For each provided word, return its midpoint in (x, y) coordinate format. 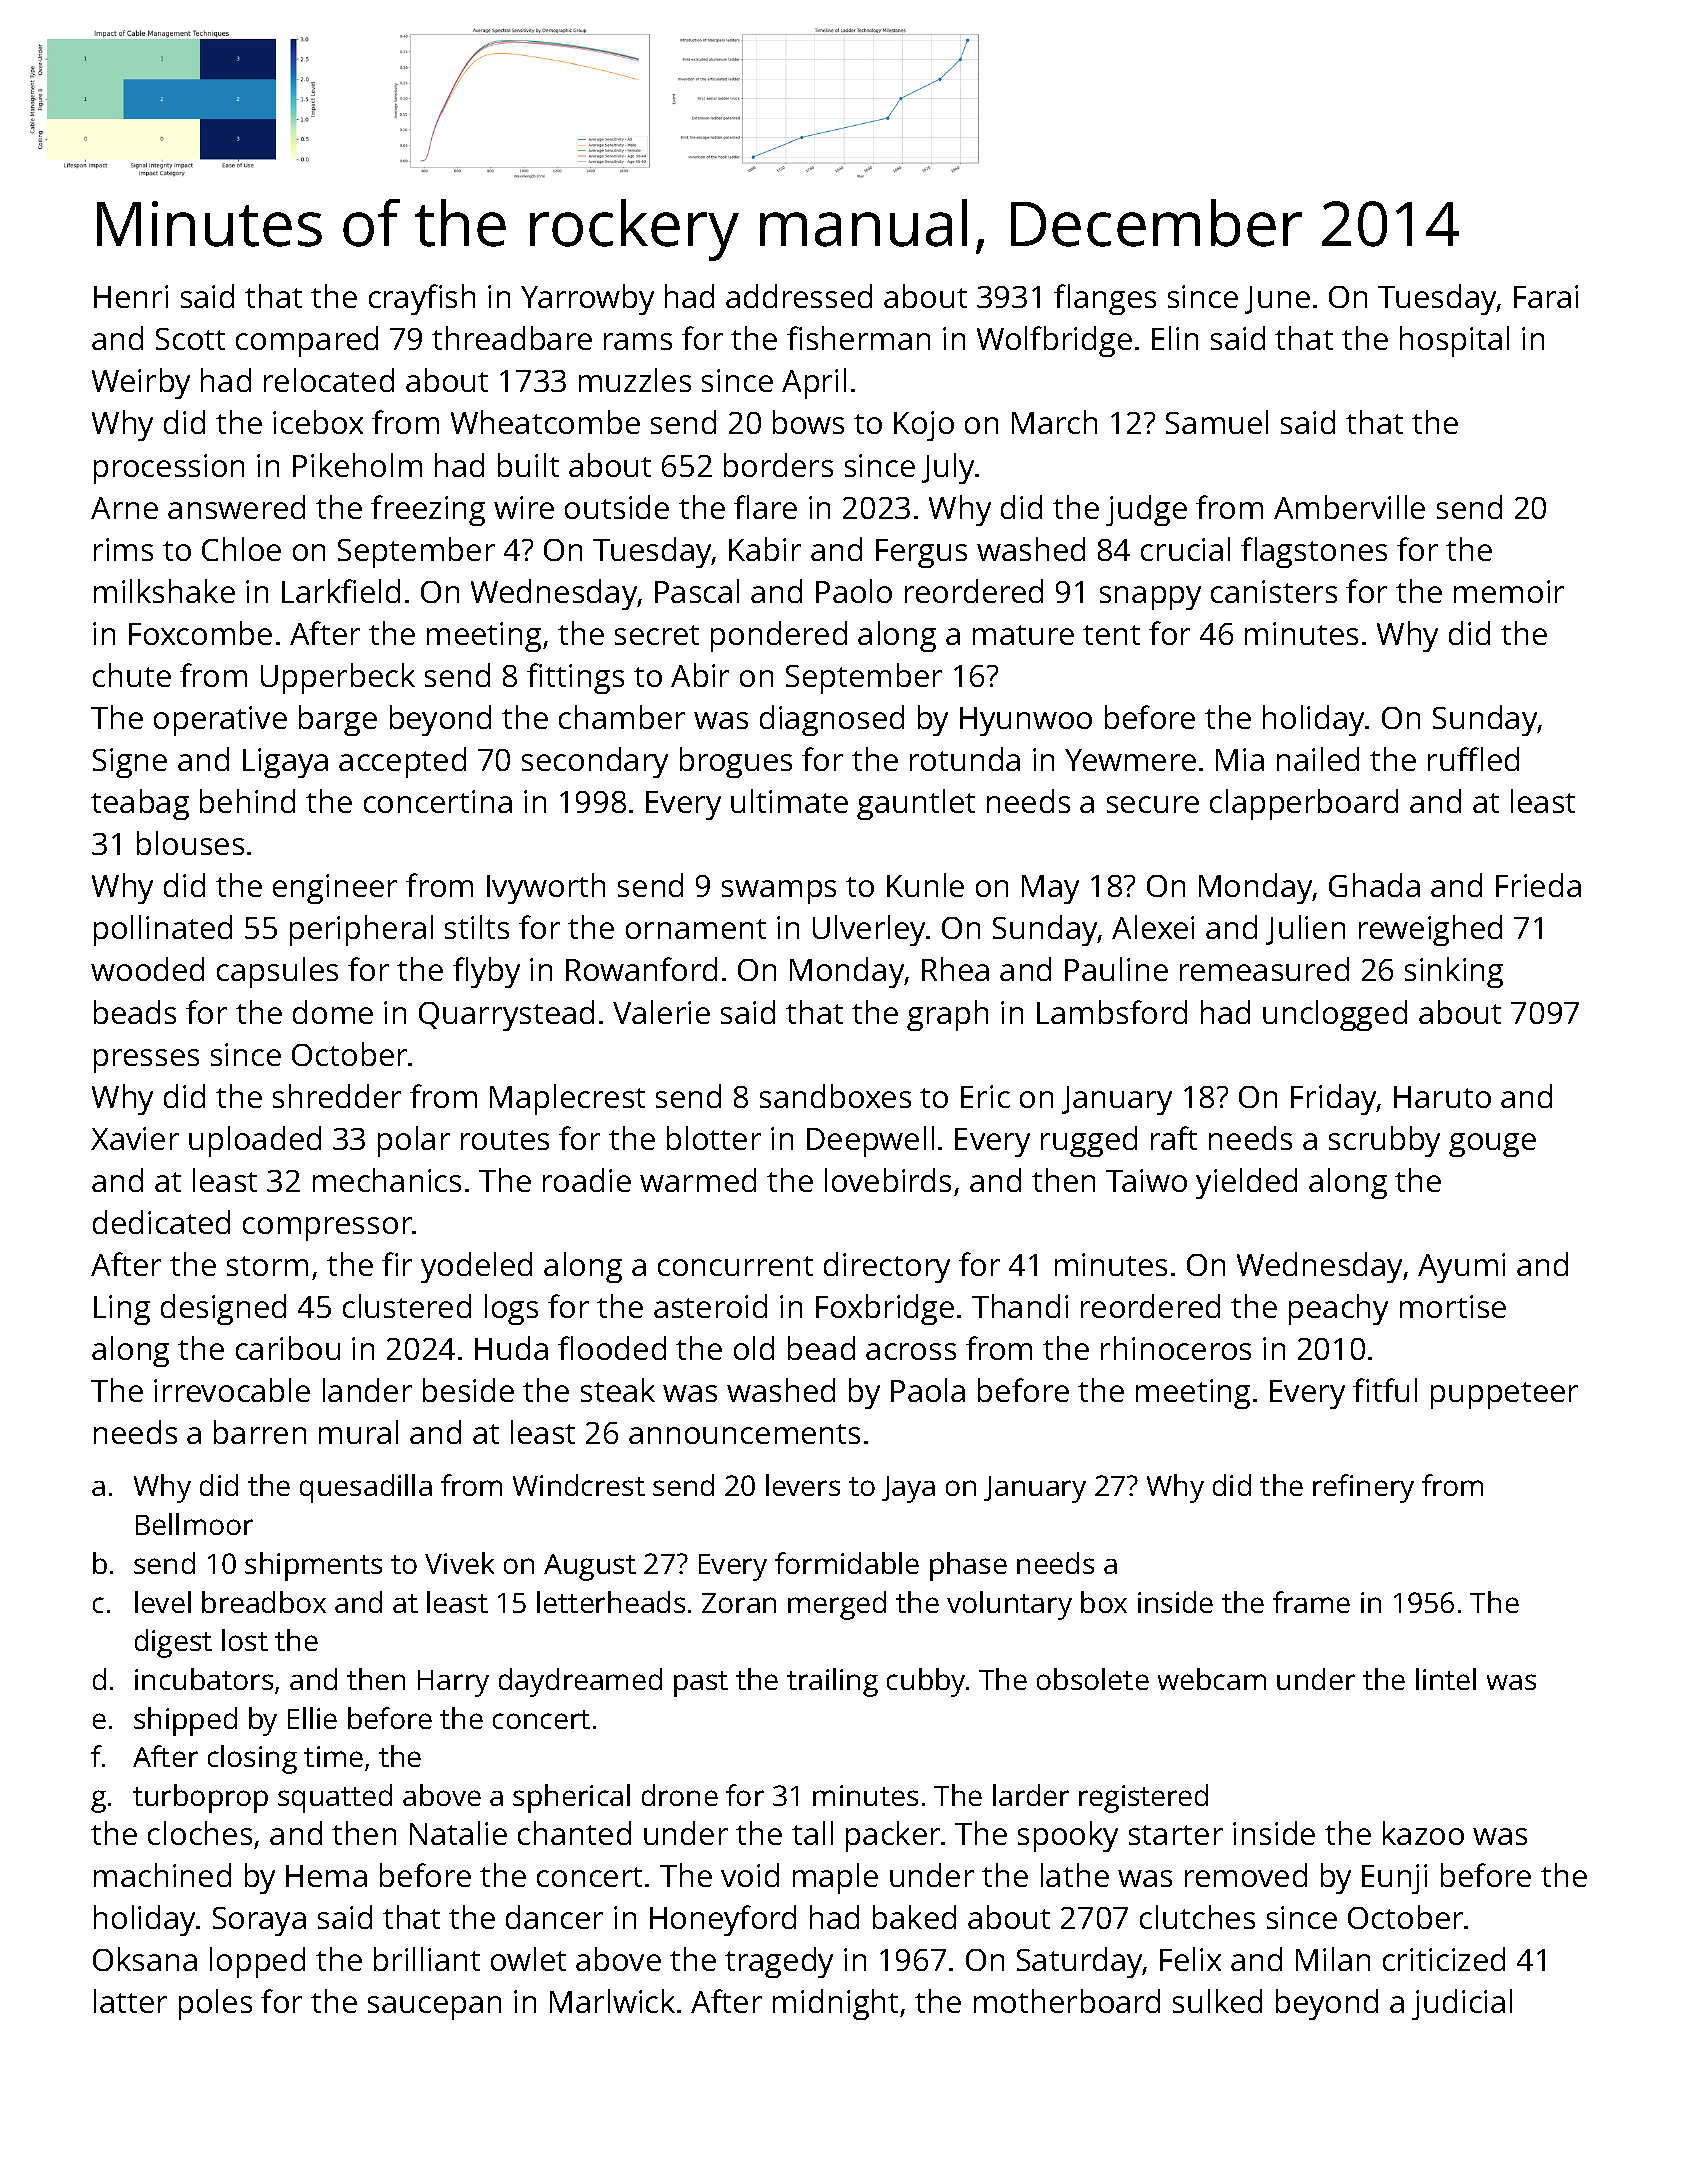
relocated (329, 380)
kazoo (1423, 1833)
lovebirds (888, 1180)
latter (130, 2001)
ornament (696, 929)
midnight (835, 2004)
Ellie (312, 1718)
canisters (1274, 591)
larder (1031, 1795)
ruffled (1473, 759)
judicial (1462, 2004)
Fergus (921, 553)
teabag (140, 804)
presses (146, 1061)
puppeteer (1504, 1395)
